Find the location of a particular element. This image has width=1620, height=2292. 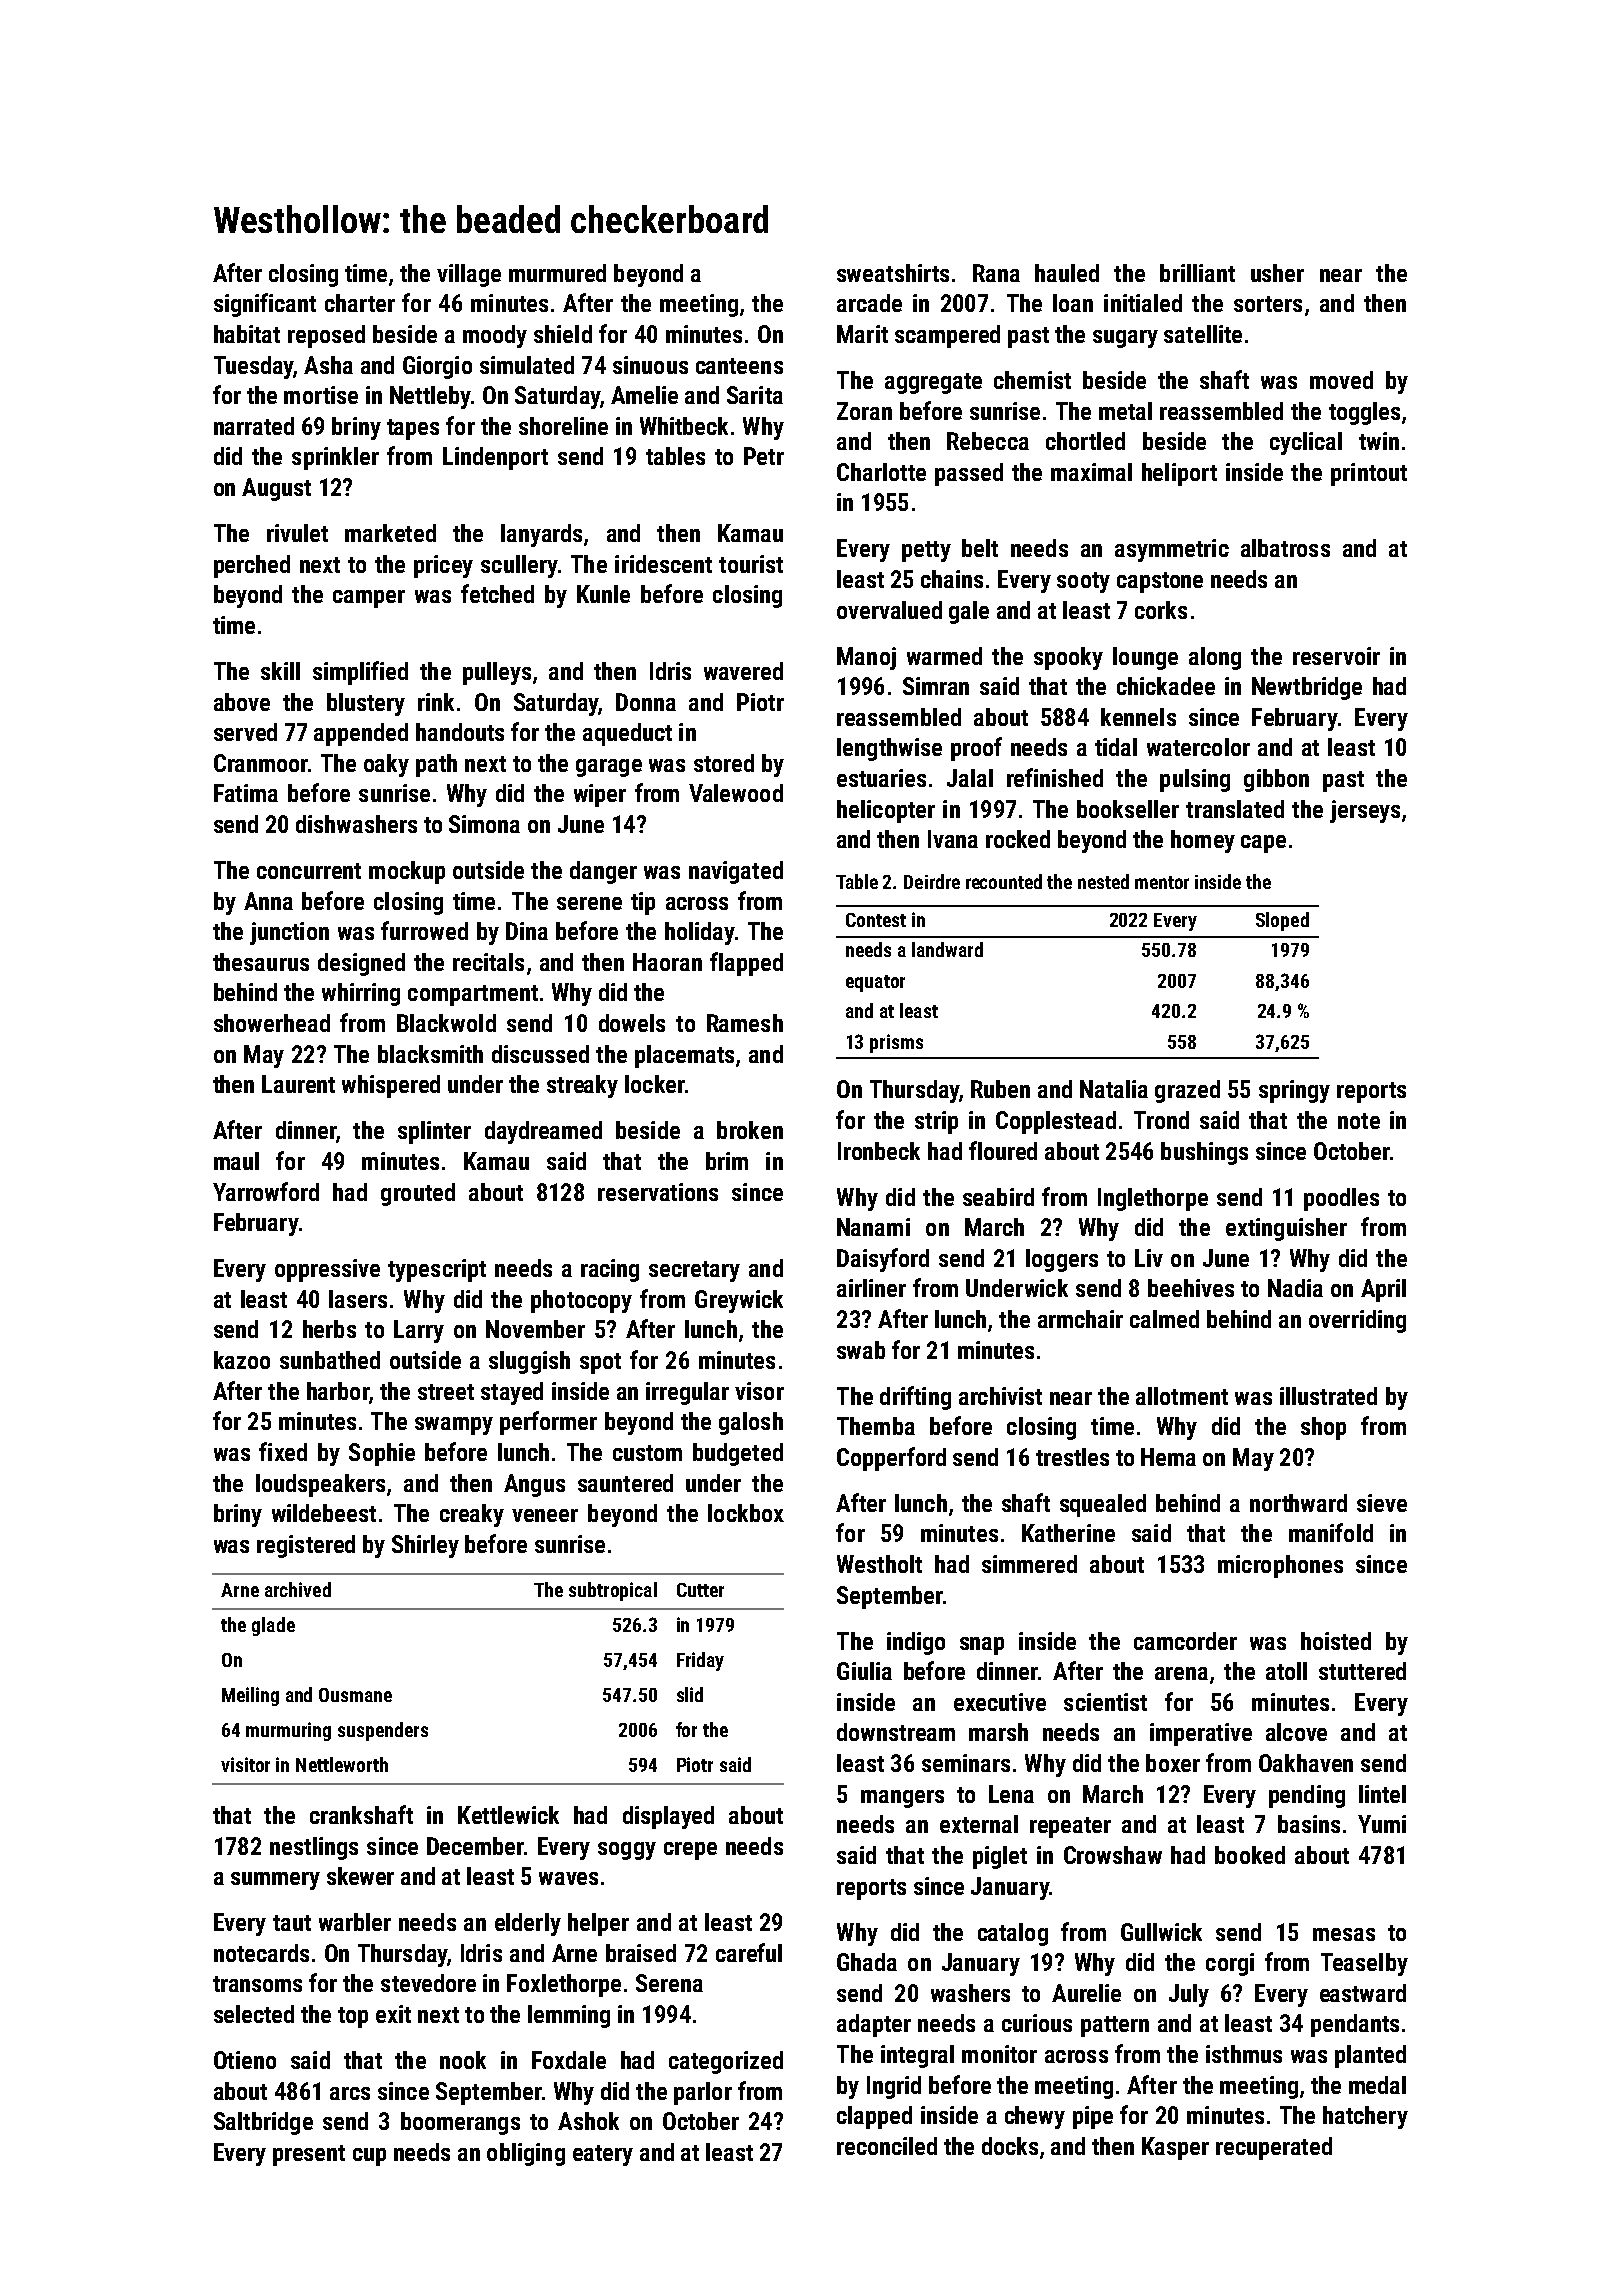

whirring is located at coordinates (361, 994).
